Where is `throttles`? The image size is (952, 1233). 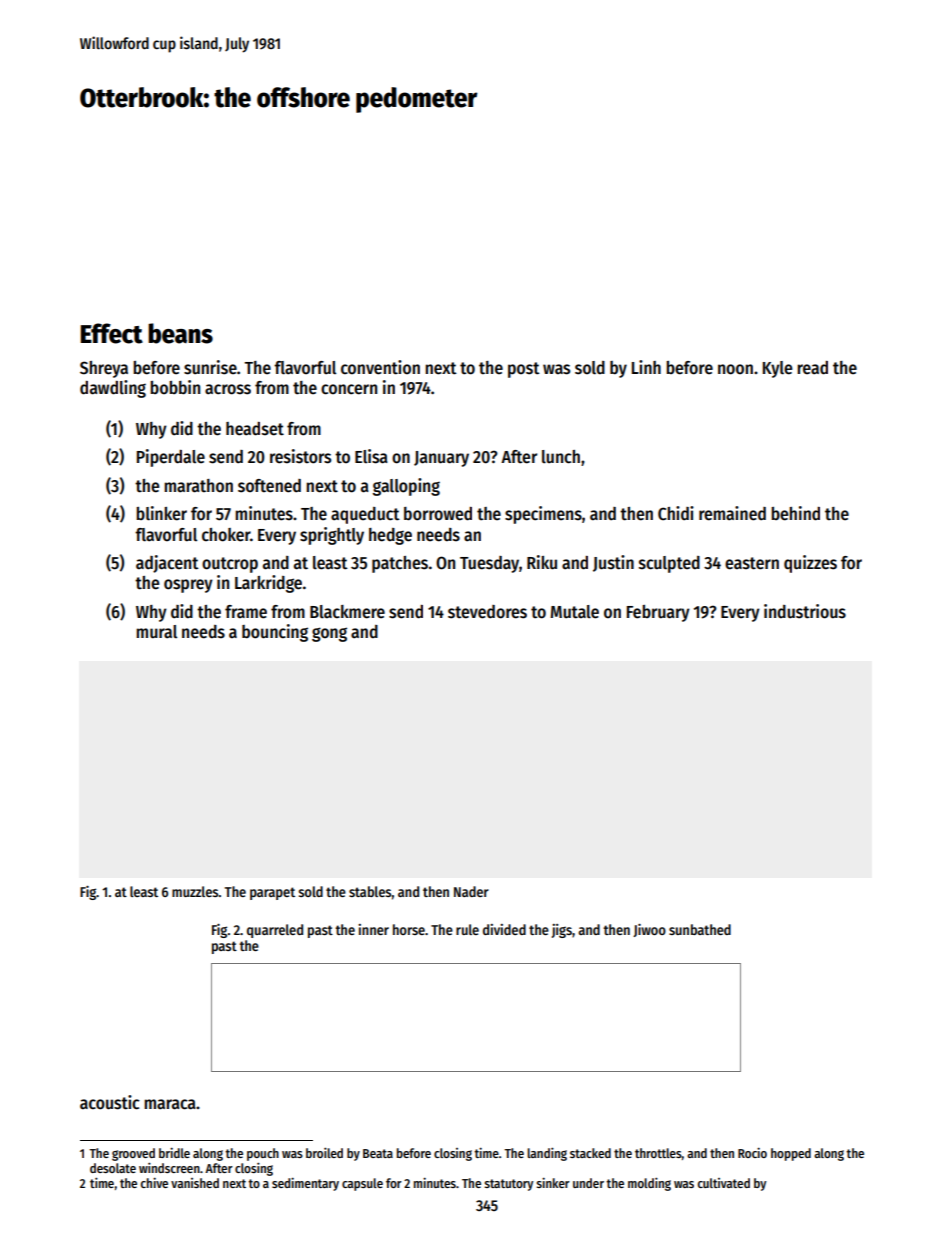 throttles is located at coordinates (658, 1153).
